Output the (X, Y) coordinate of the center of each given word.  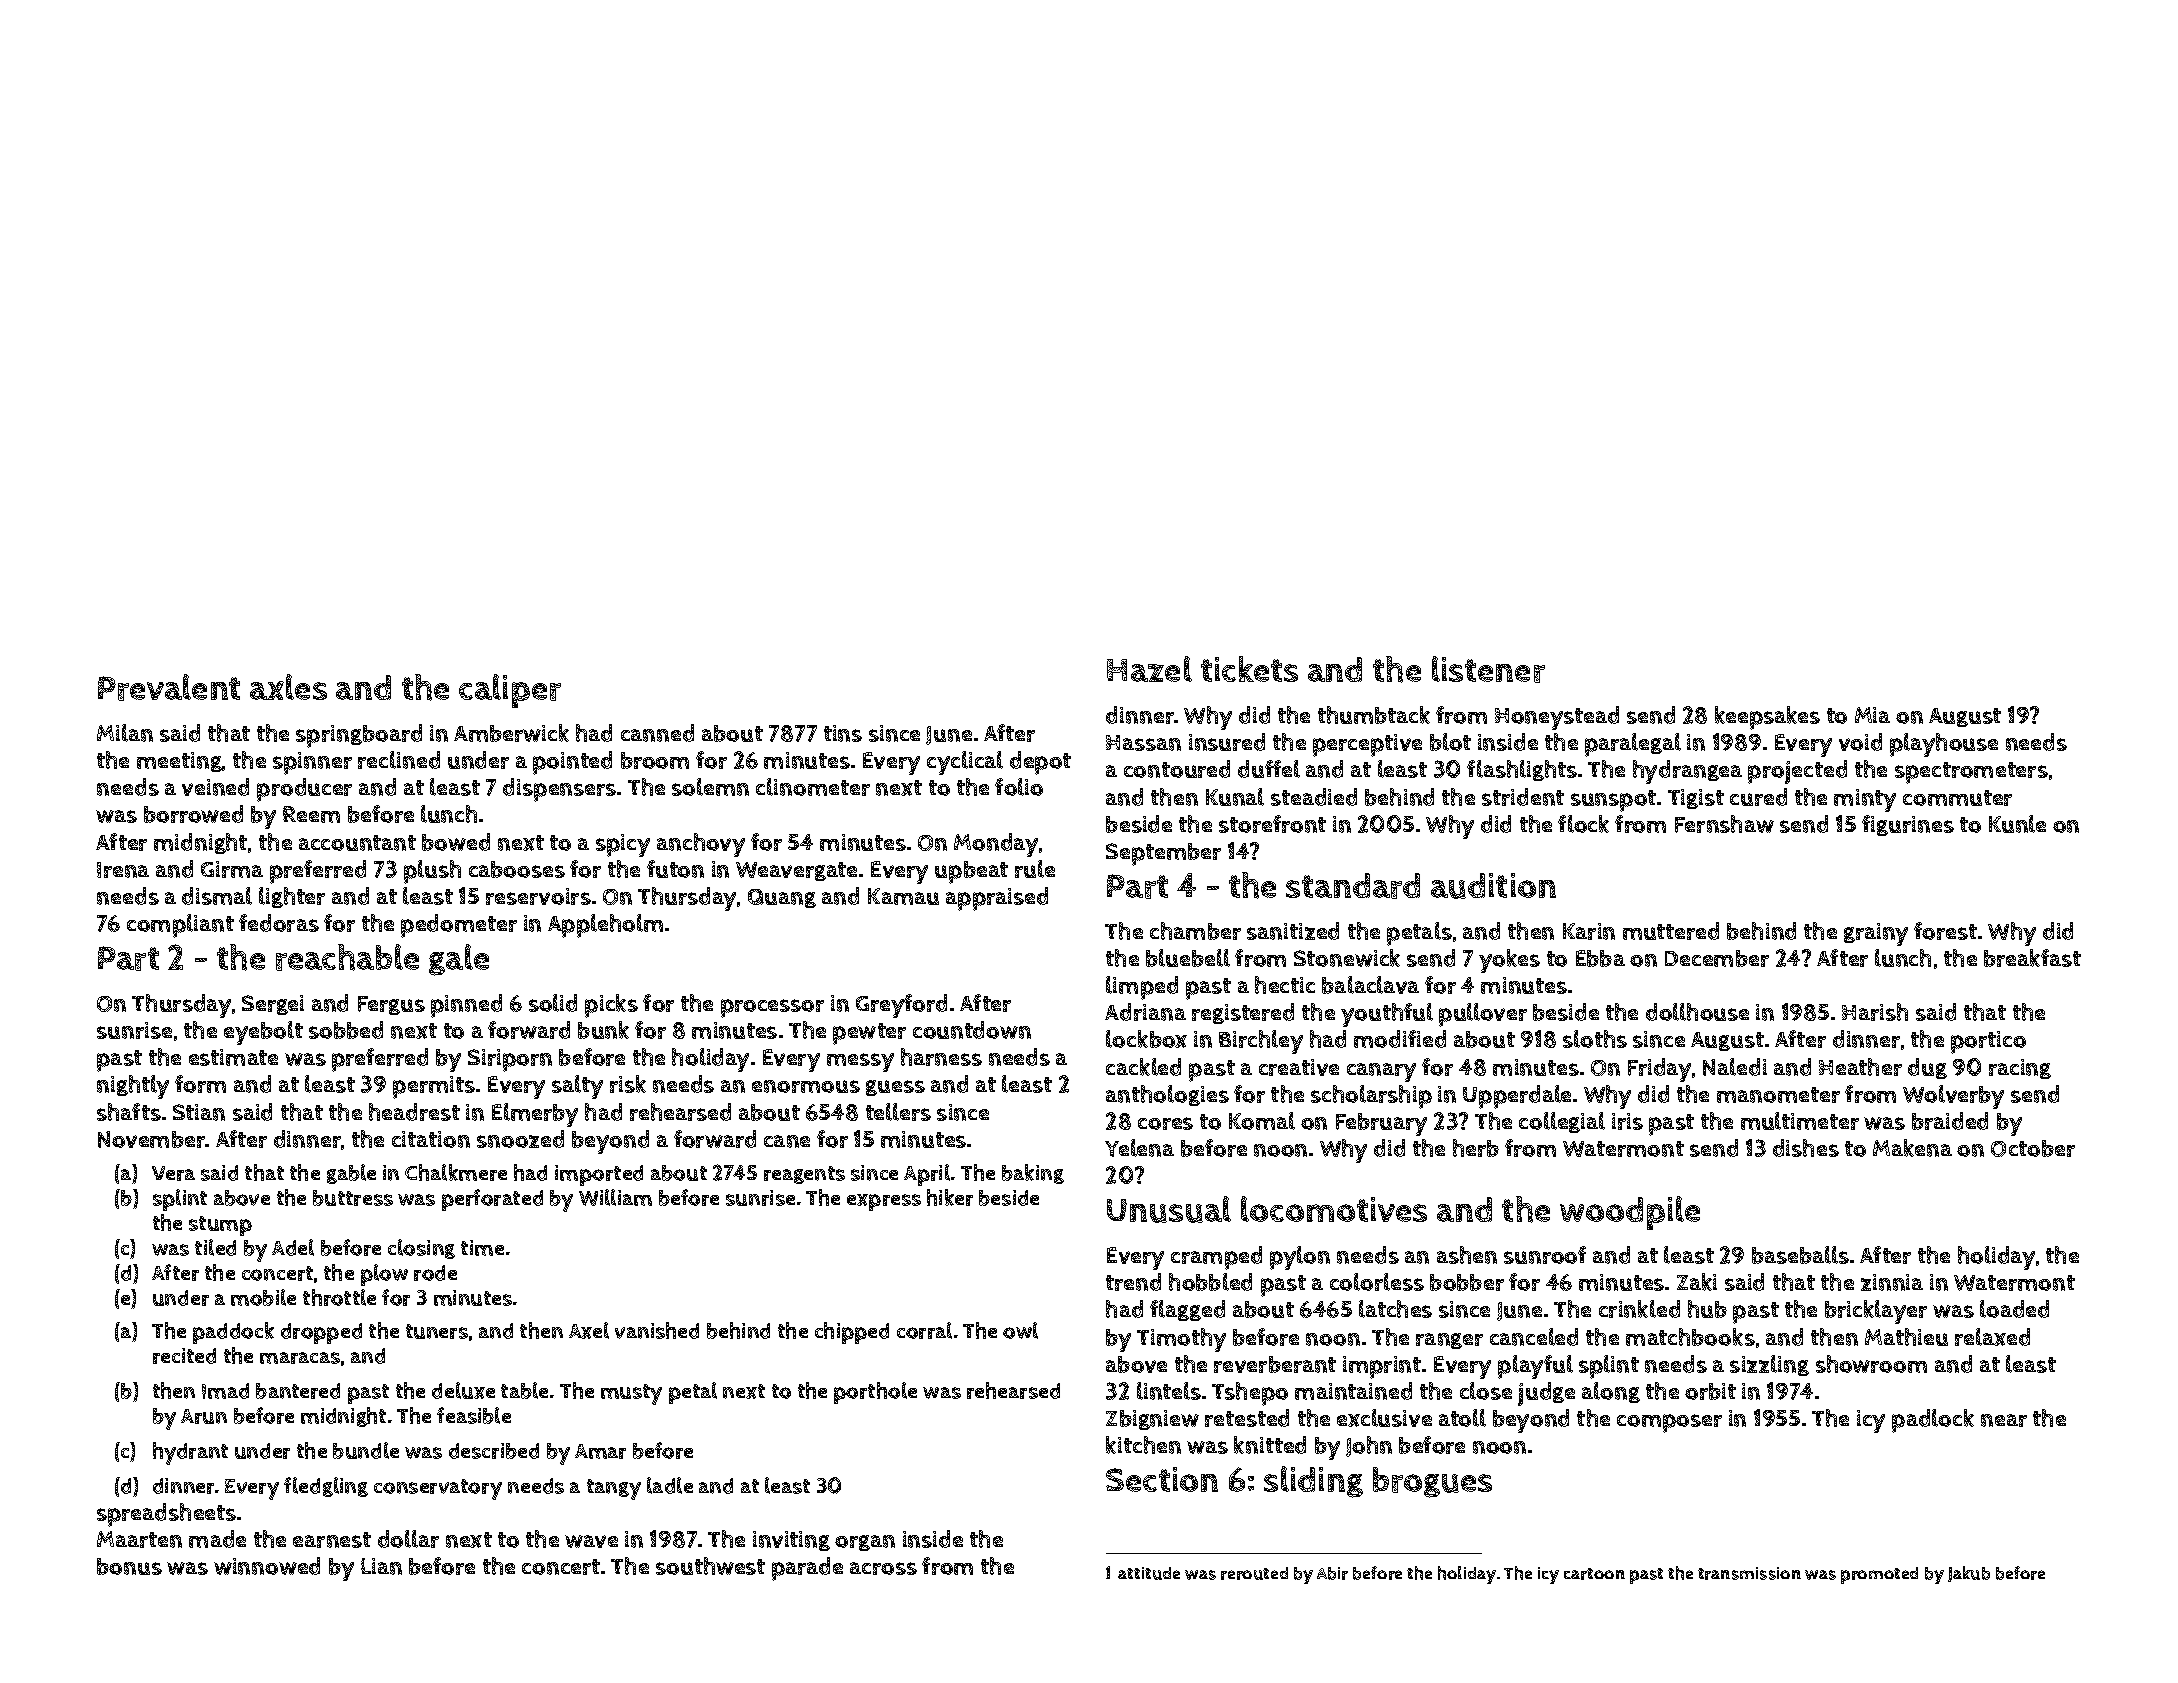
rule (1035, 869)
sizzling (1769, 1365)
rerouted (1254, 1573)
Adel (293, 1247)
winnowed (267, 1566)
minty (1865, 800)
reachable (347, 957)
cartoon (1594, 1574)
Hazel (1149, 669)
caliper (510, 691)
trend (1133, 1282)
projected (1797, 772)
